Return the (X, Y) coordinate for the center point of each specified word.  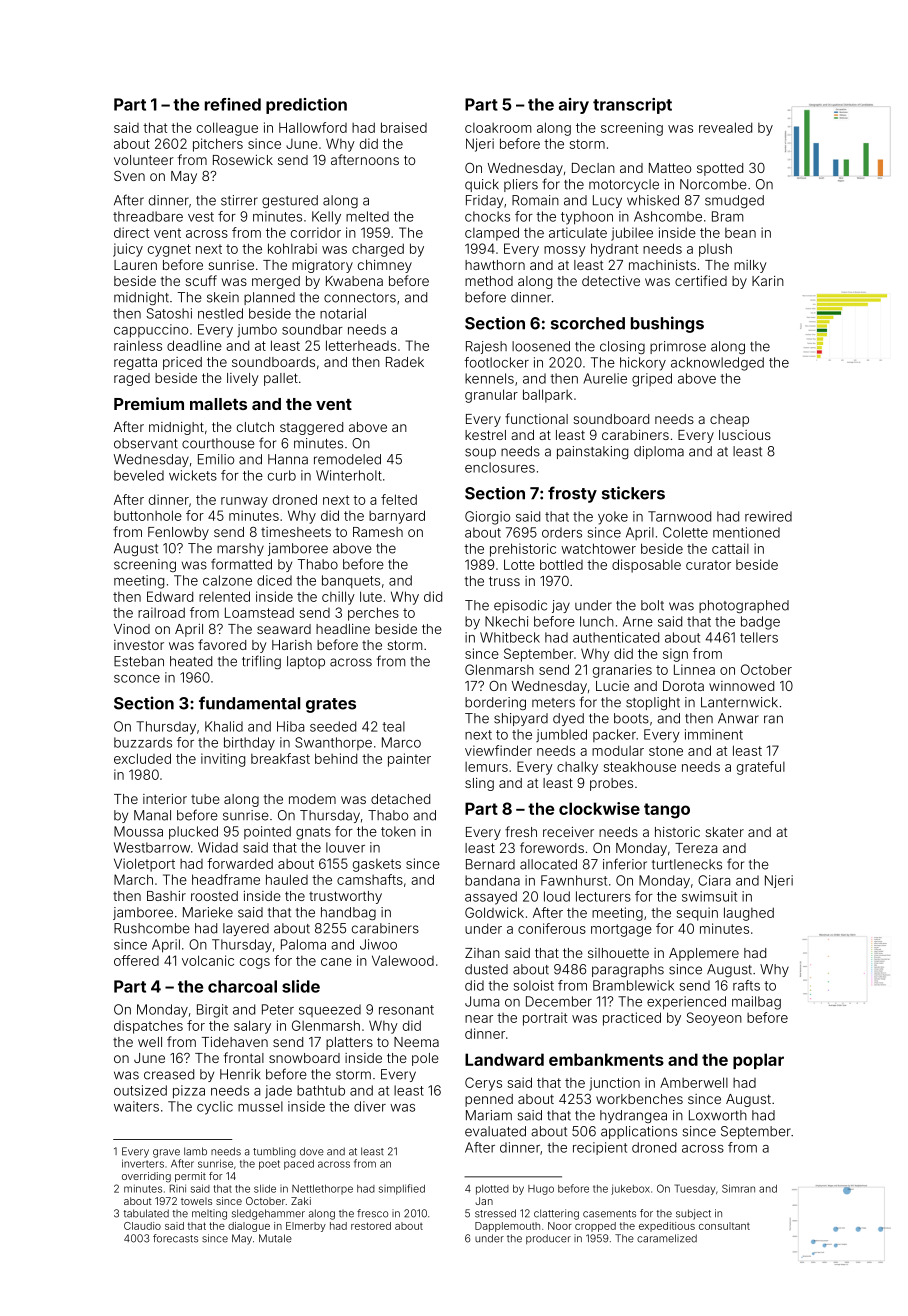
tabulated (146, 1213)
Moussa (138, 831)
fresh (521, 831)
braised (404, 127)
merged (276, 282)
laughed (749, 914)
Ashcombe (668, 216)
